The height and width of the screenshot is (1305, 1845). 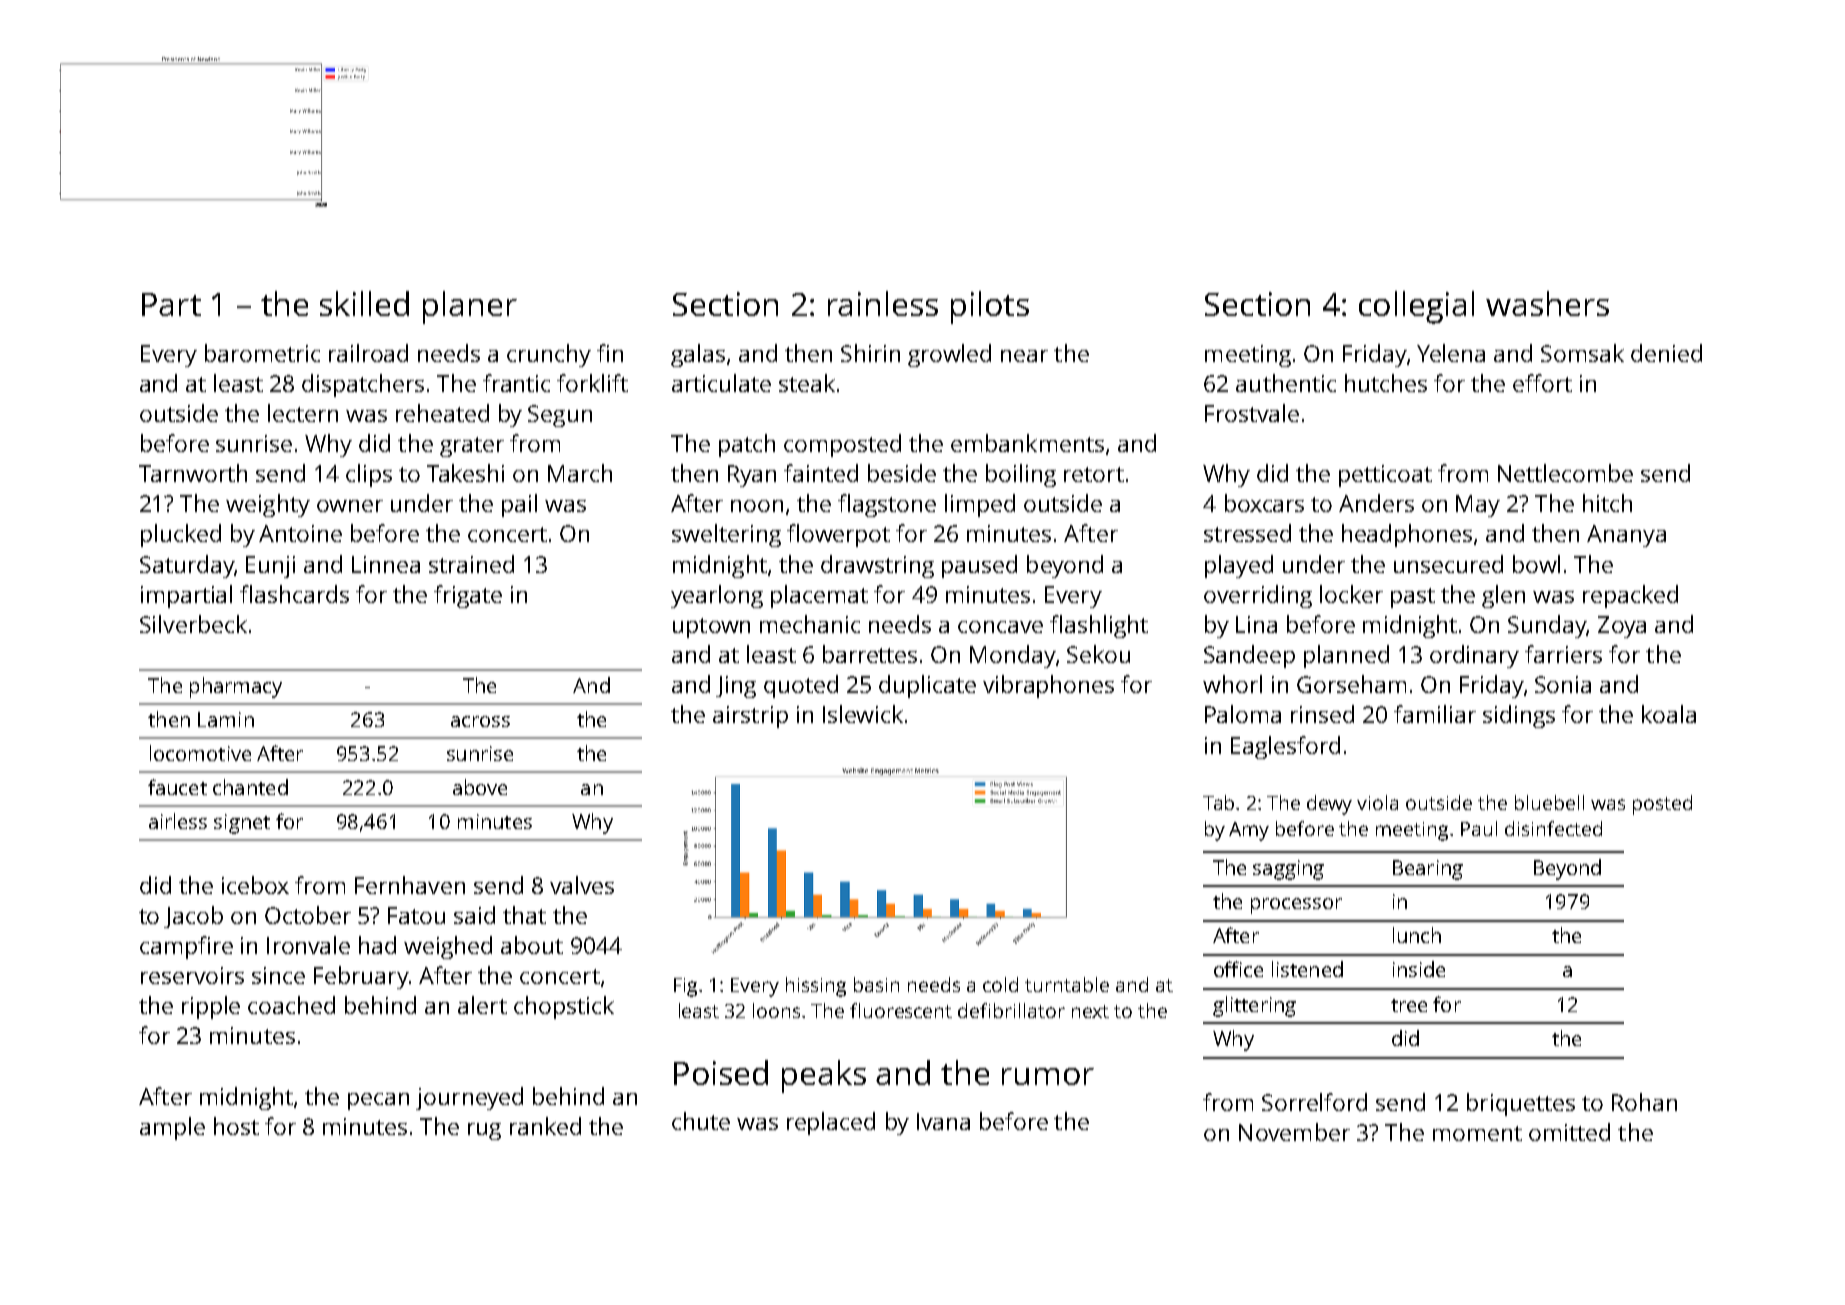 I want to click on Ananya, so click(x=1626, y=536).
